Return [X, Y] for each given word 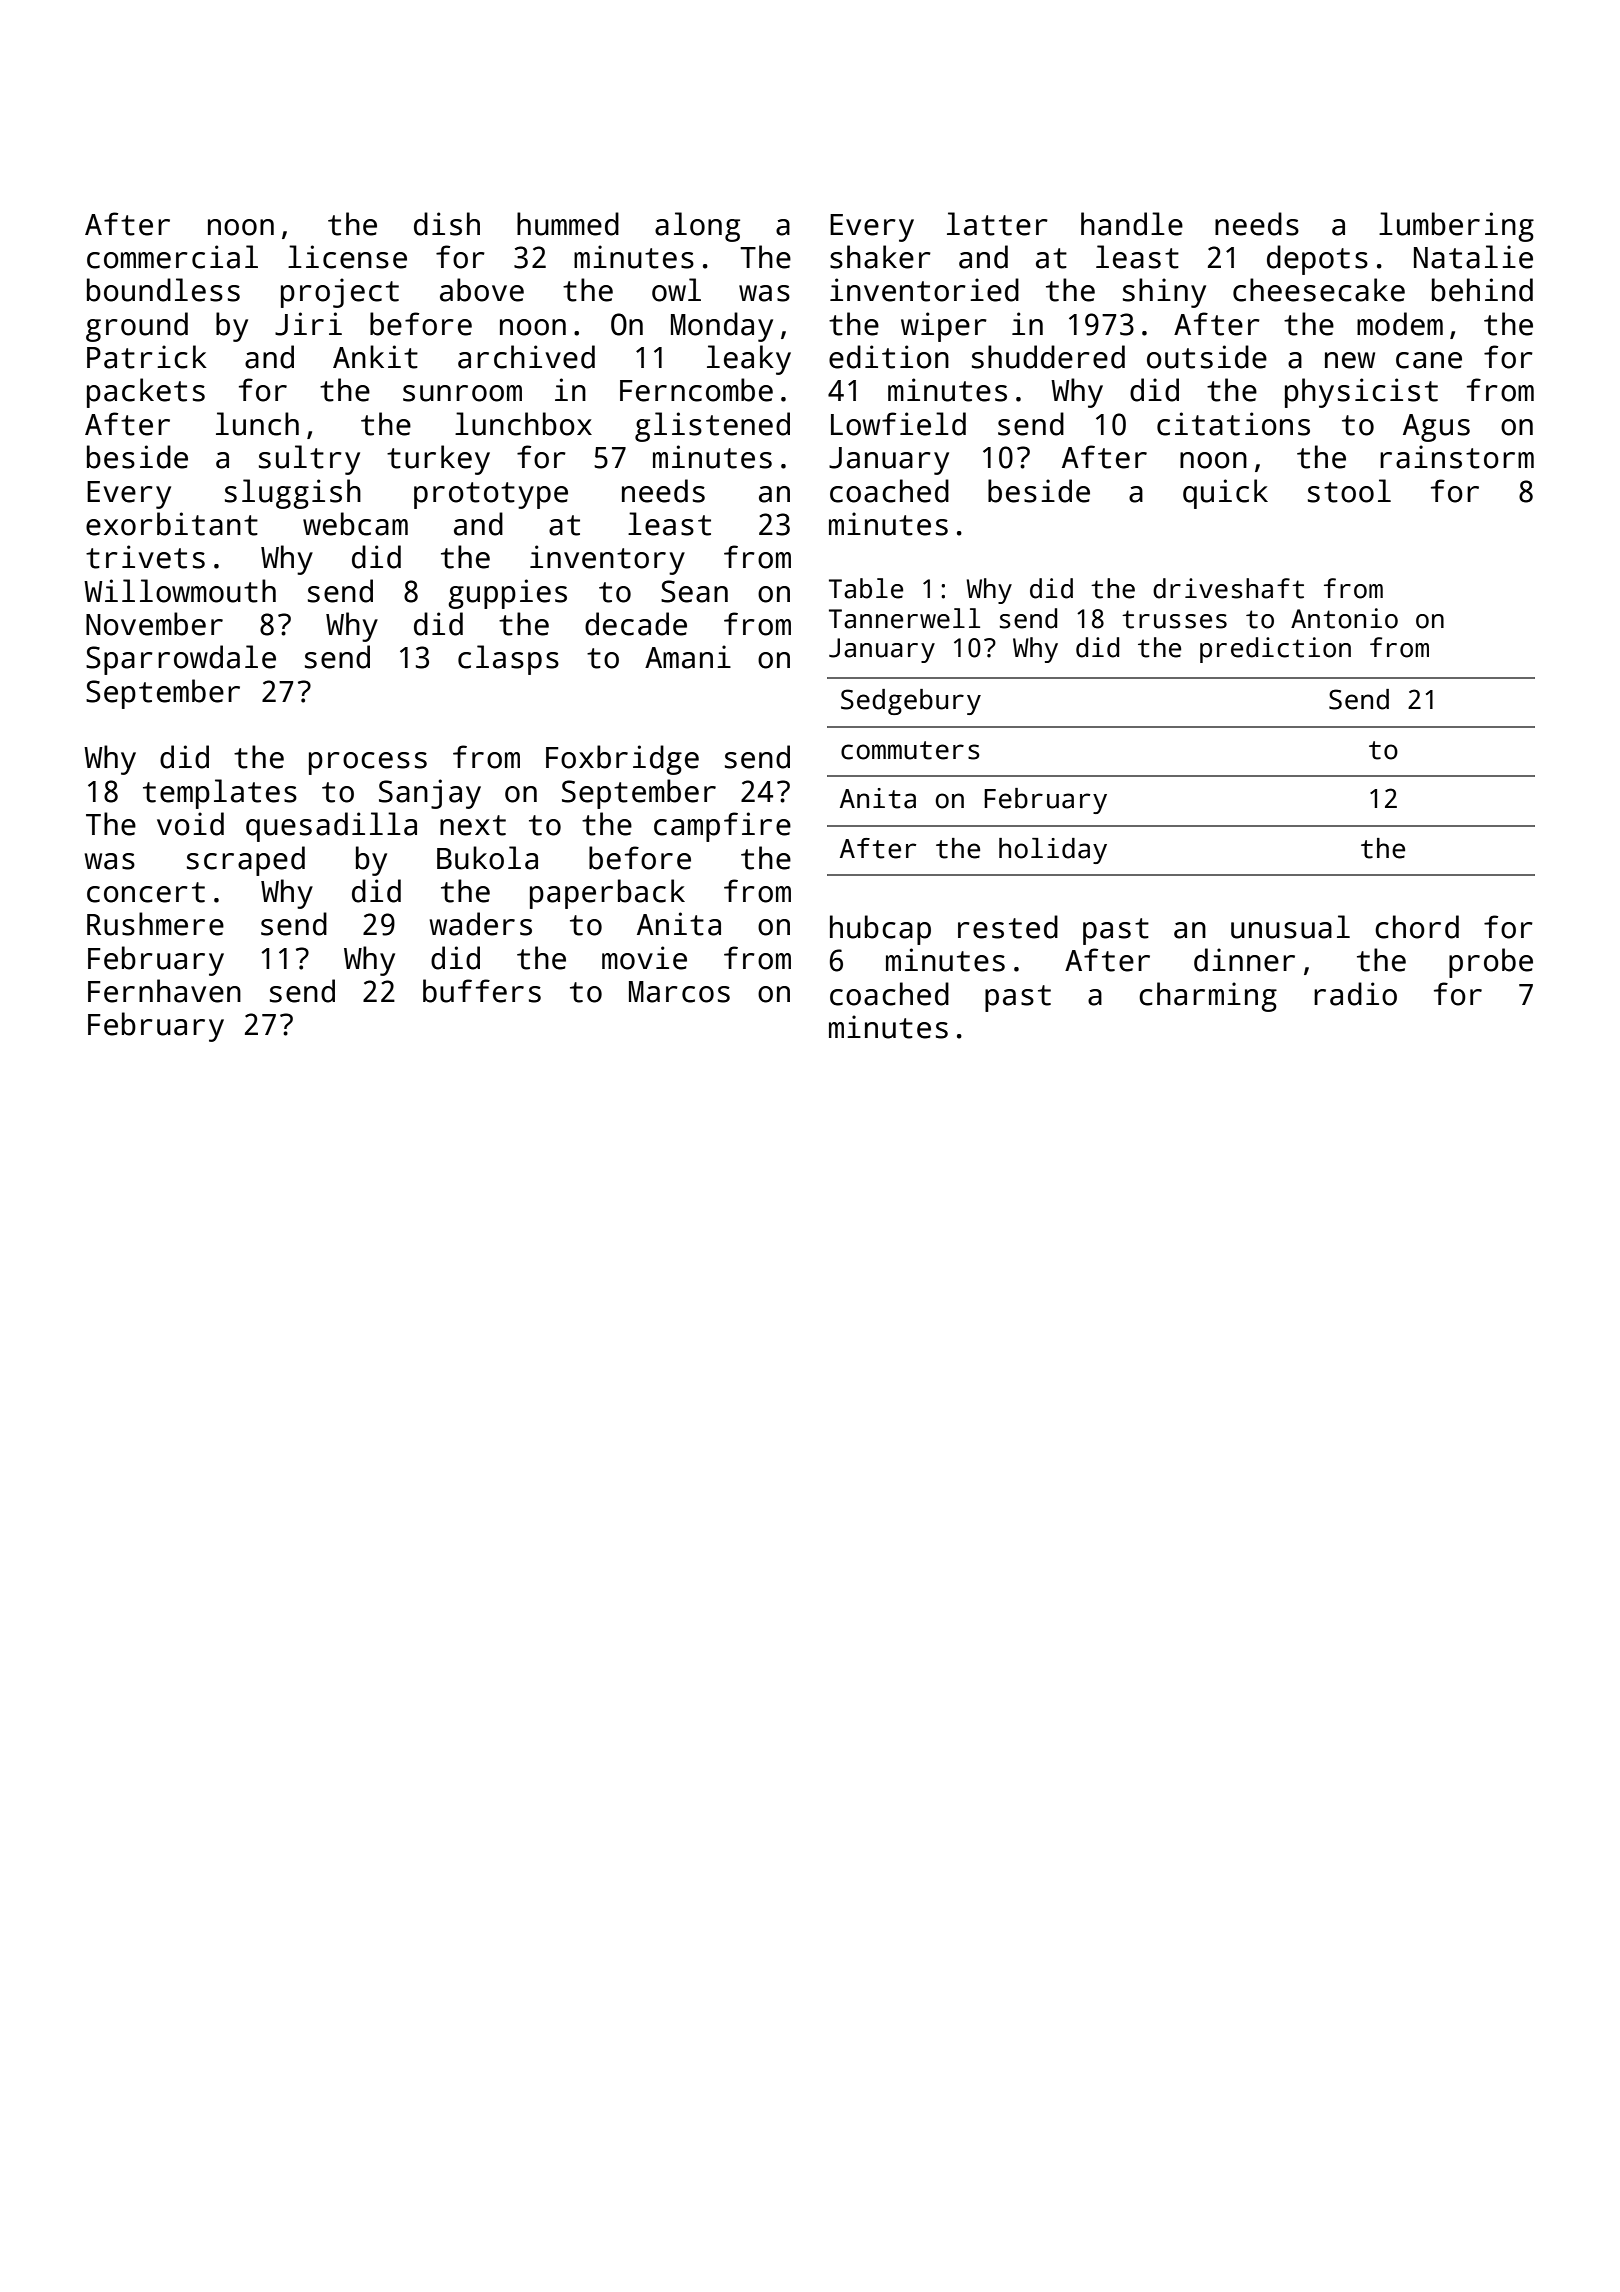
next [473, 825]
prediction [1275, 650]
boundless [163, 290]
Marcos [679, 992]
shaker [880, 257]
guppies [507, 594]
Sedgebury [911, 702]
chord [1417, 927]
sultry [309, 460]
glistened [712, 427]
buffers [482, 991]
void [190, 824]
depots [1317, 260]
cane [1429, 360]
